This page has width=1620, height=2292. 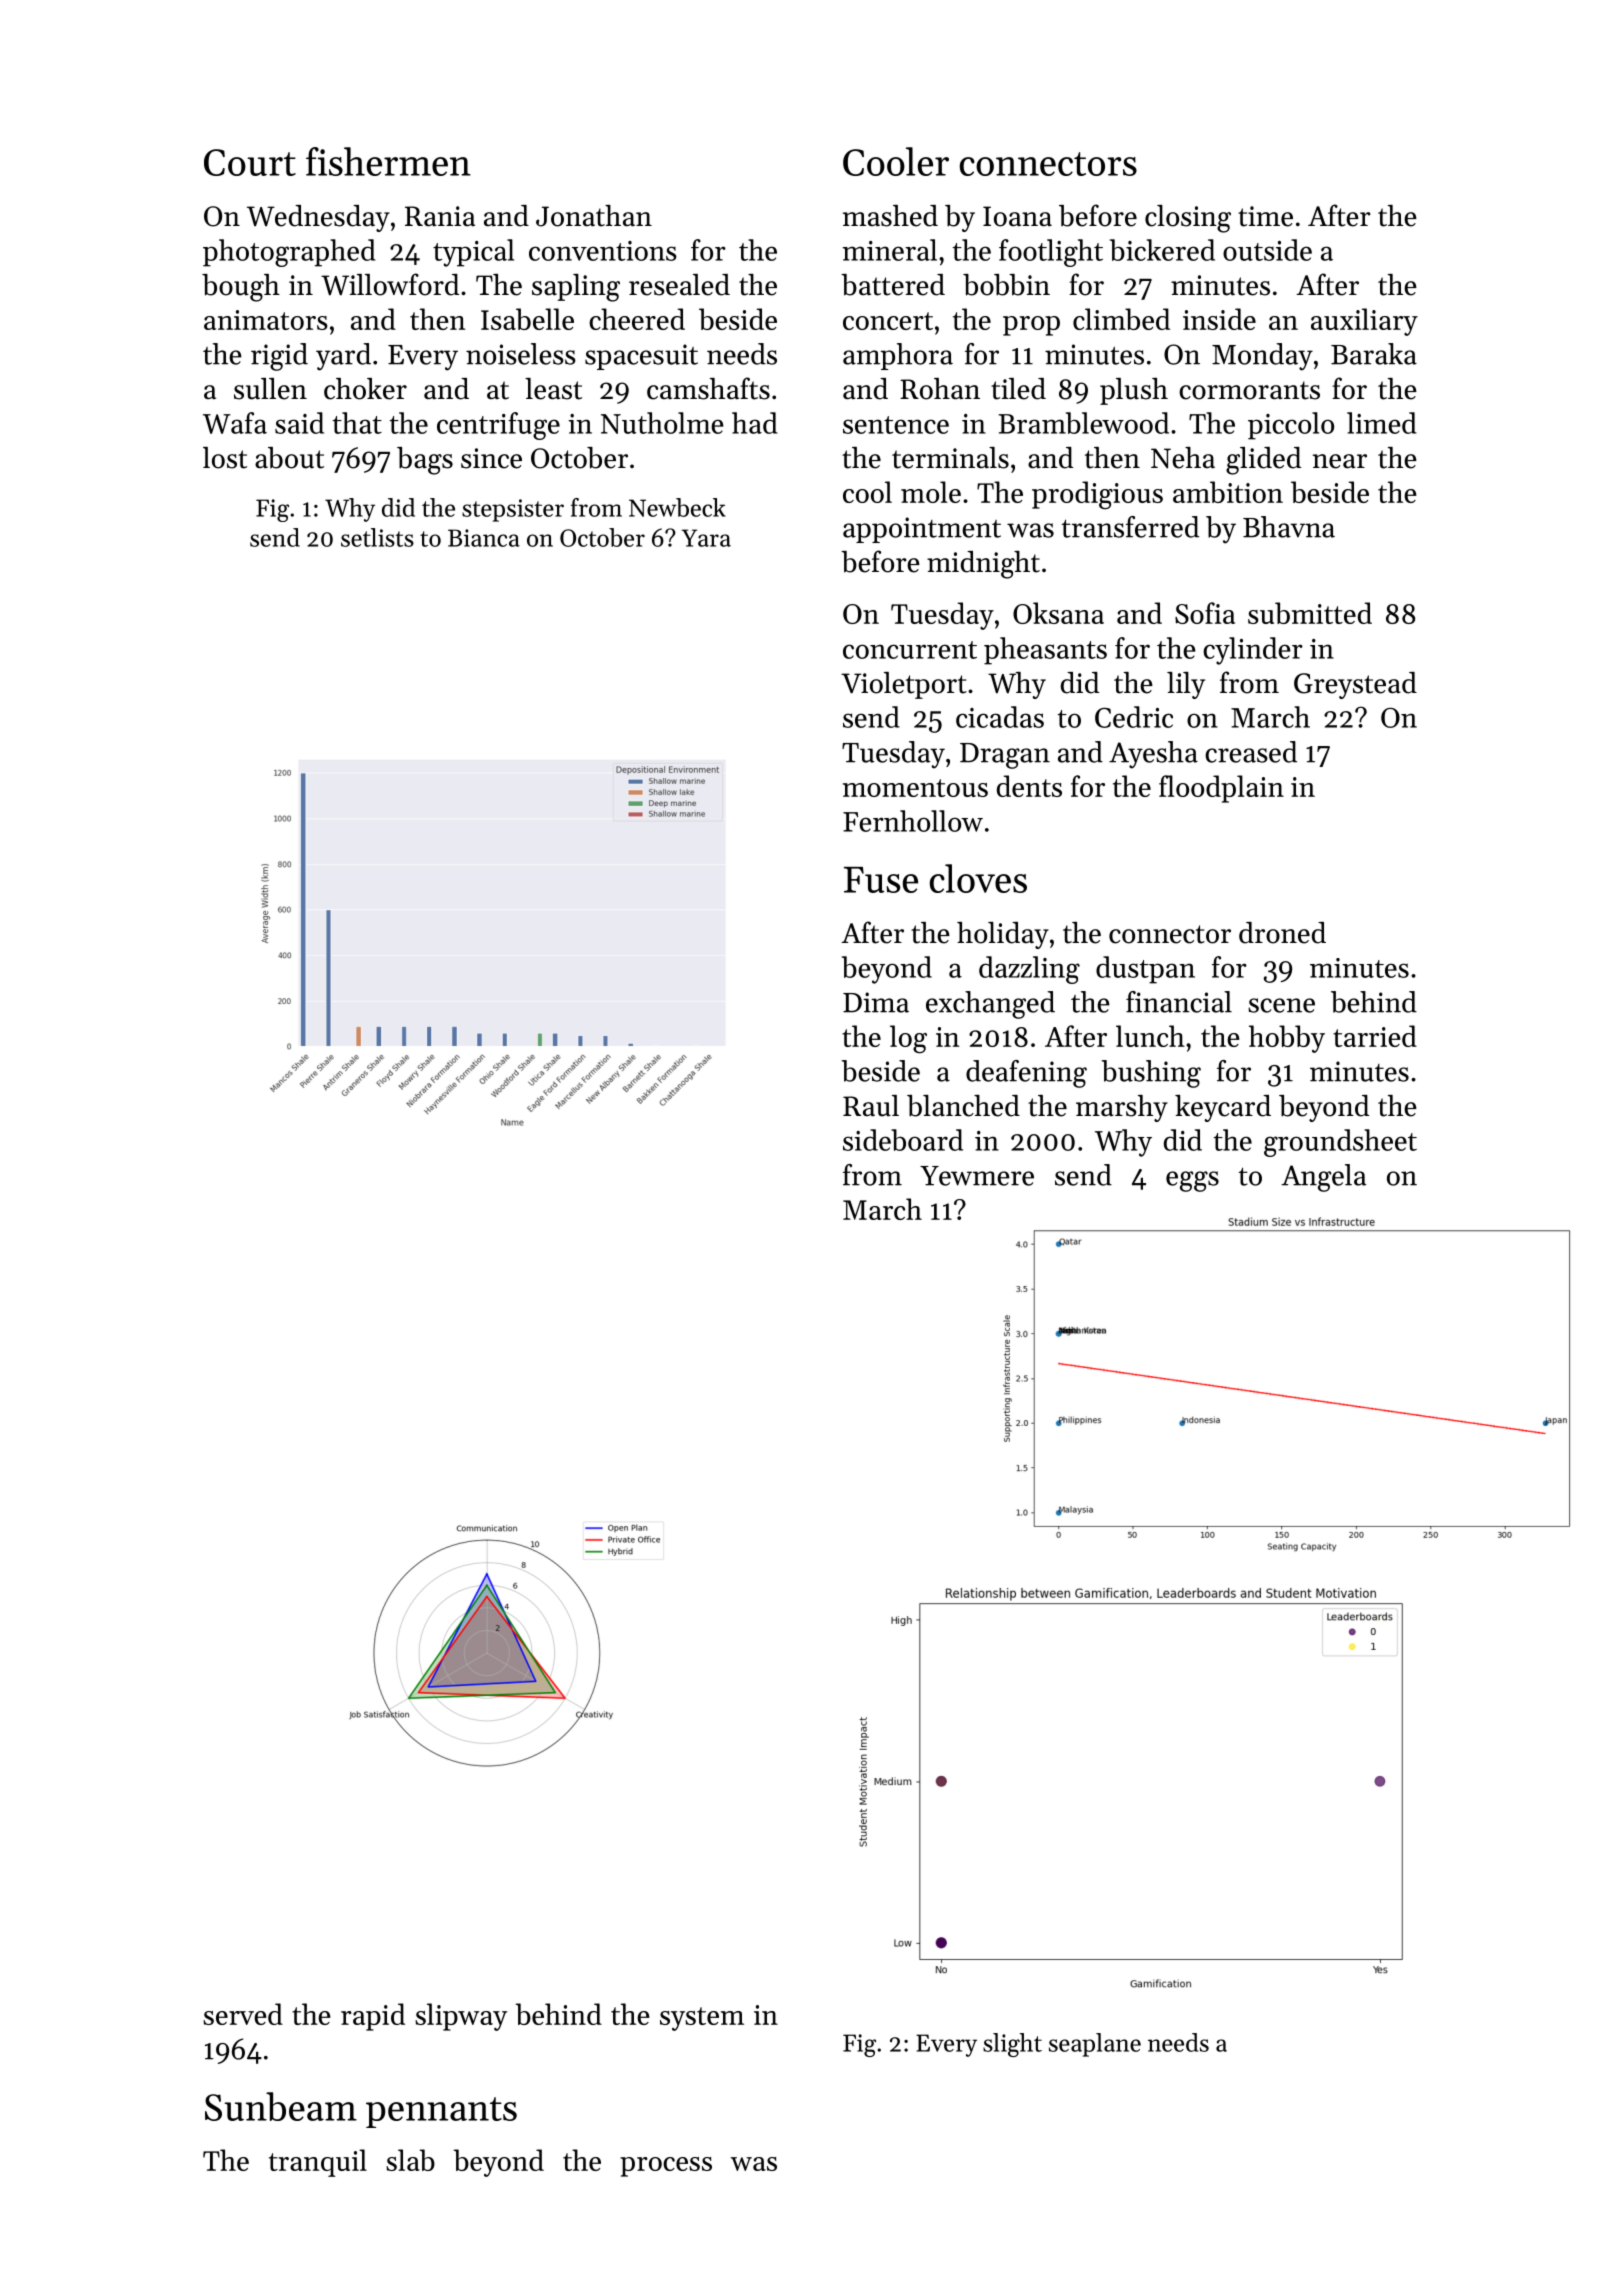 I want to click on mashed, so click(x=890, y=216).
